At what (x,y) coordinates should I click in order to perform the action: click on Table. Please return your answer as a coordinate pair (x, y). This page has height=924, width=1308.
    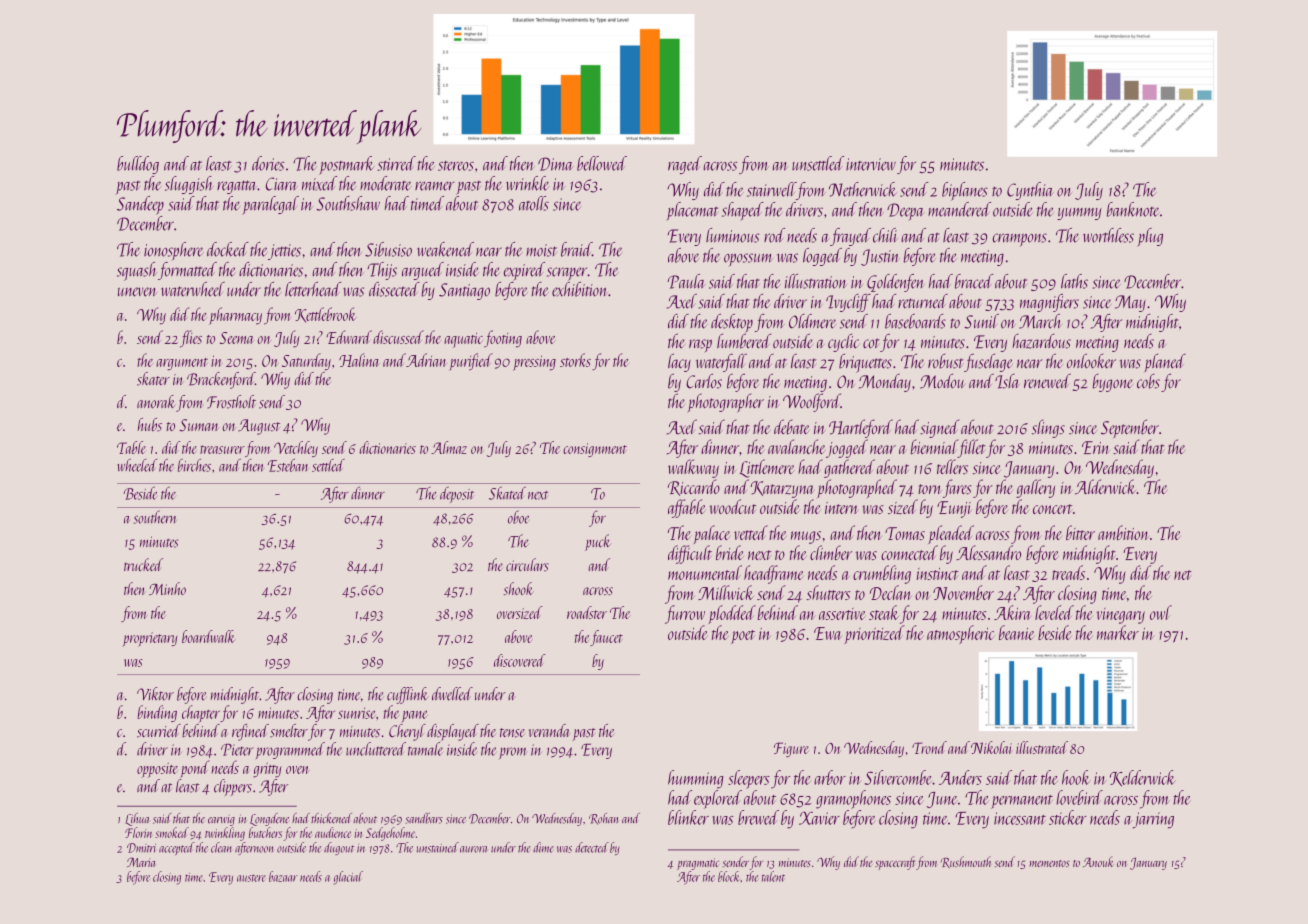
    Looking at the image, I should click on (131, 447).
